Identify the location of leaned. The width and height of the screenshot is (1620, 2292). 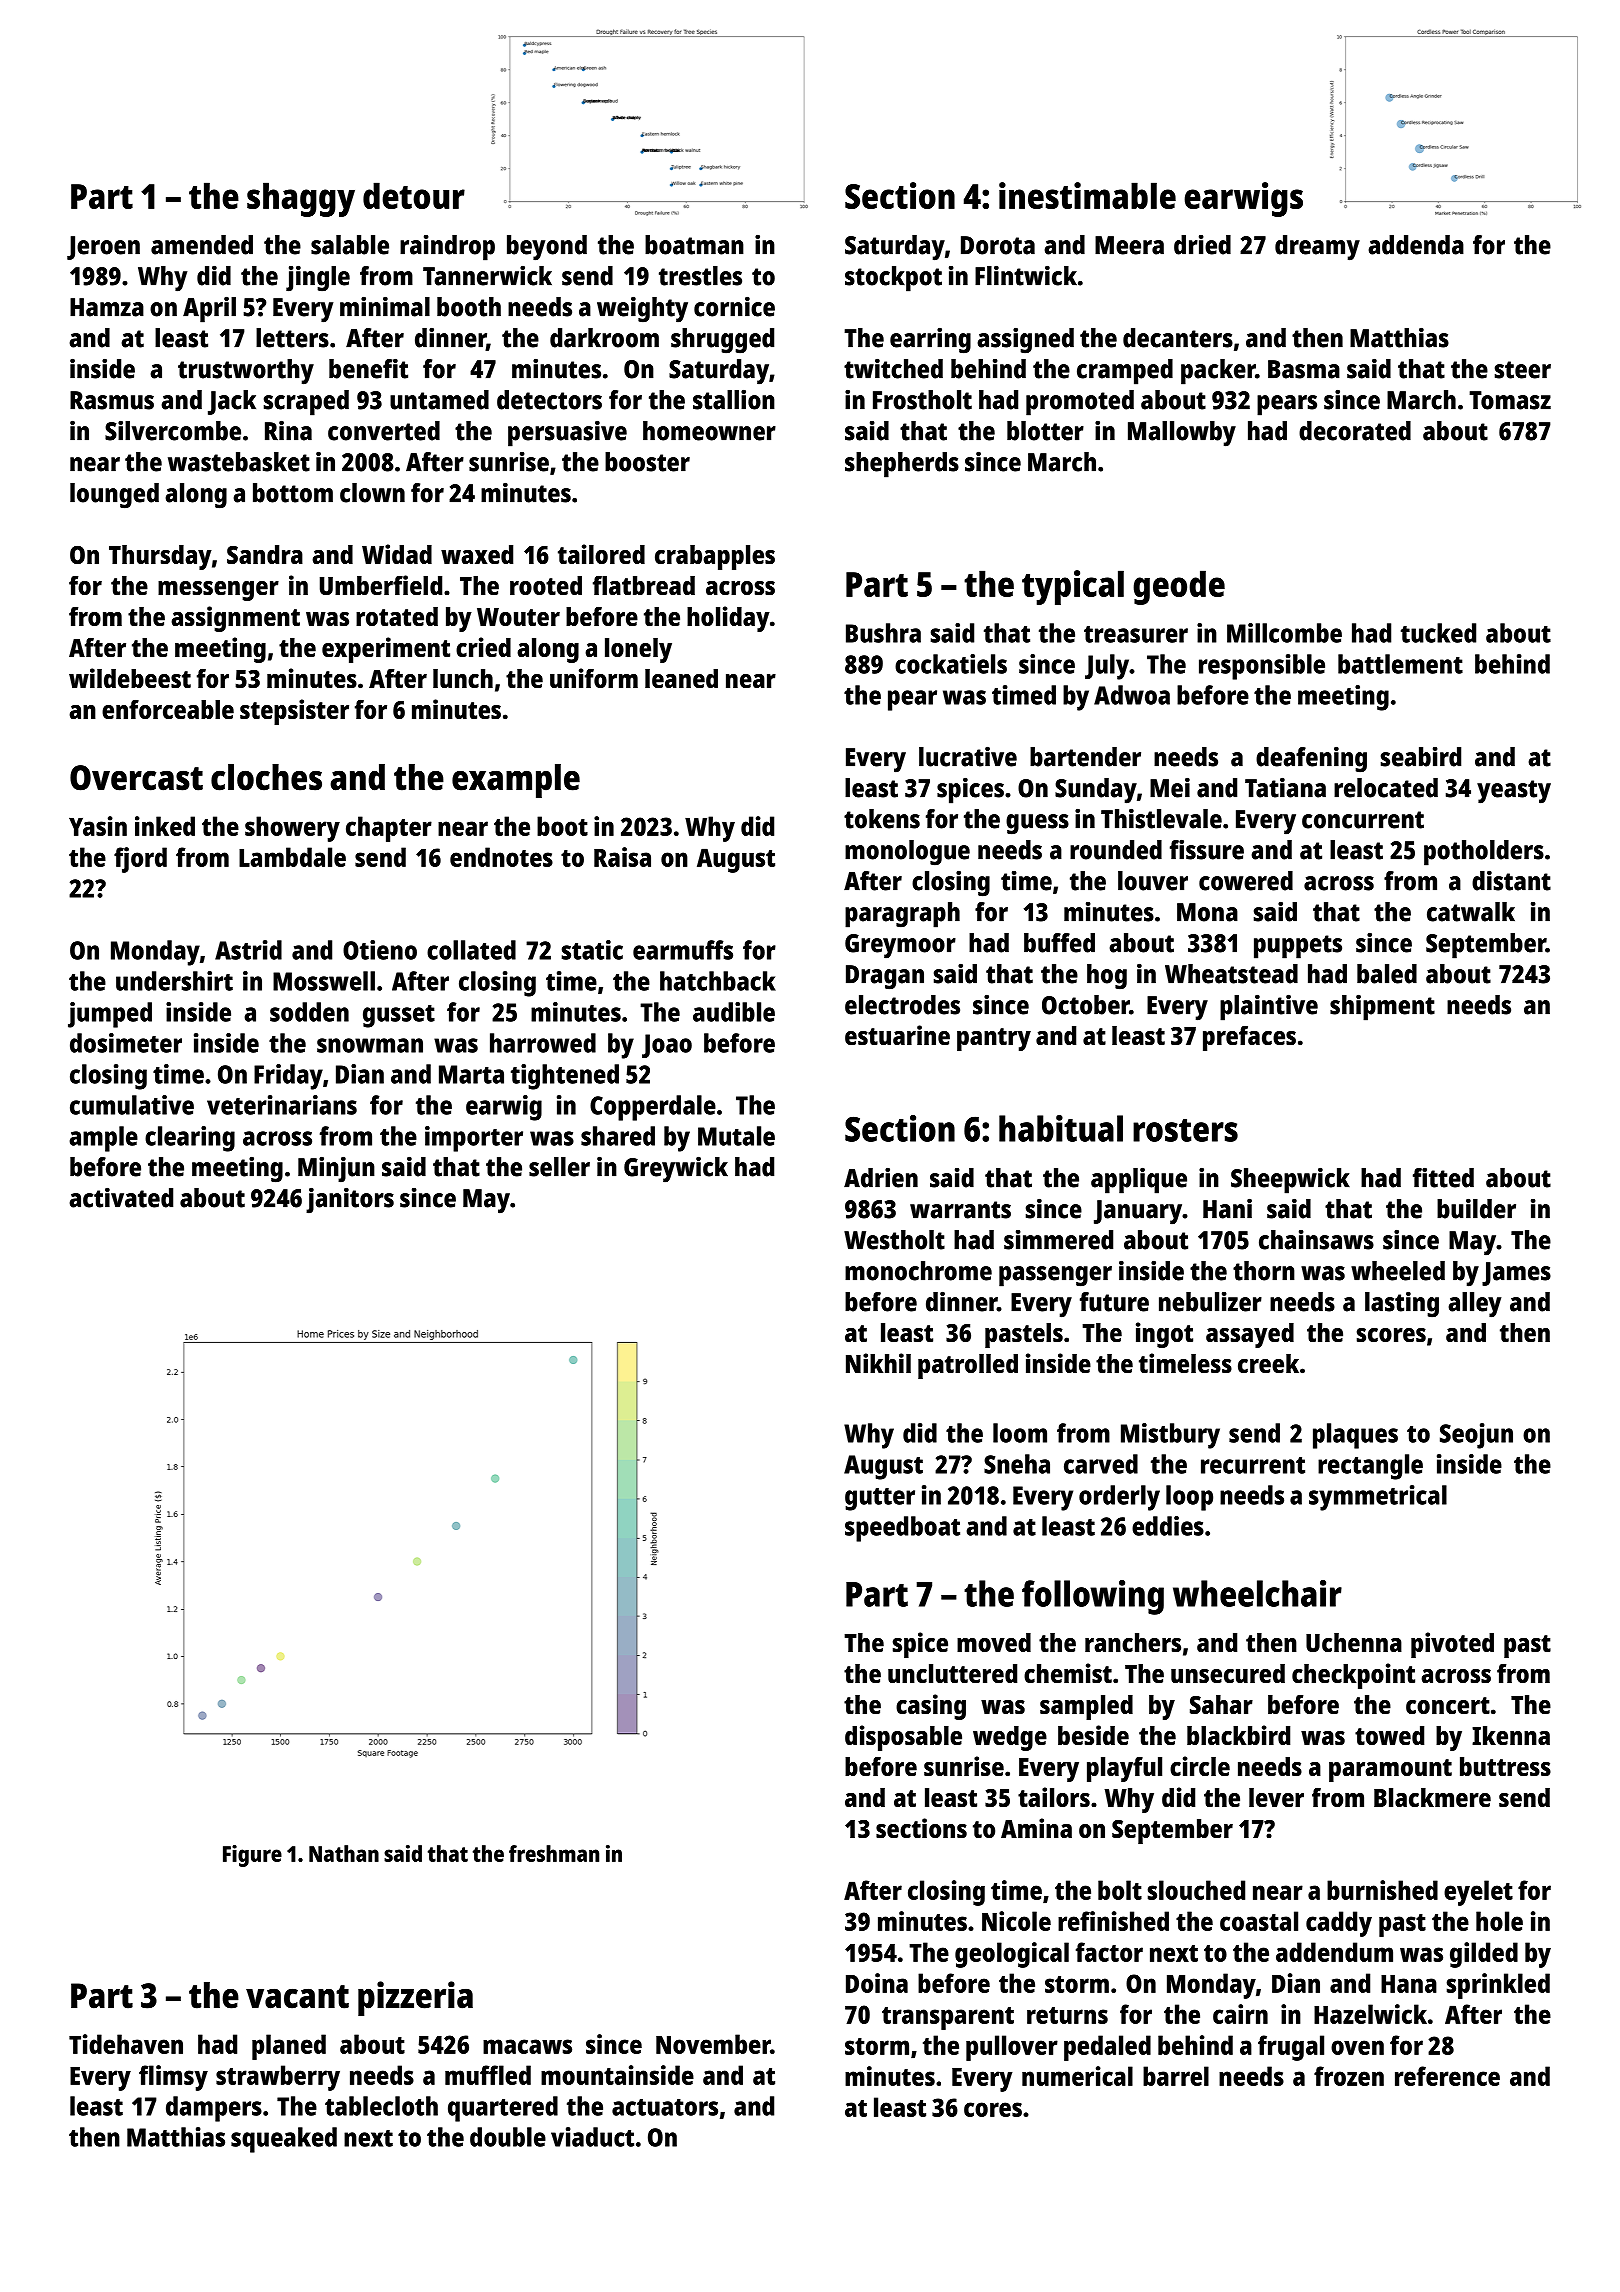
(681, 678).
